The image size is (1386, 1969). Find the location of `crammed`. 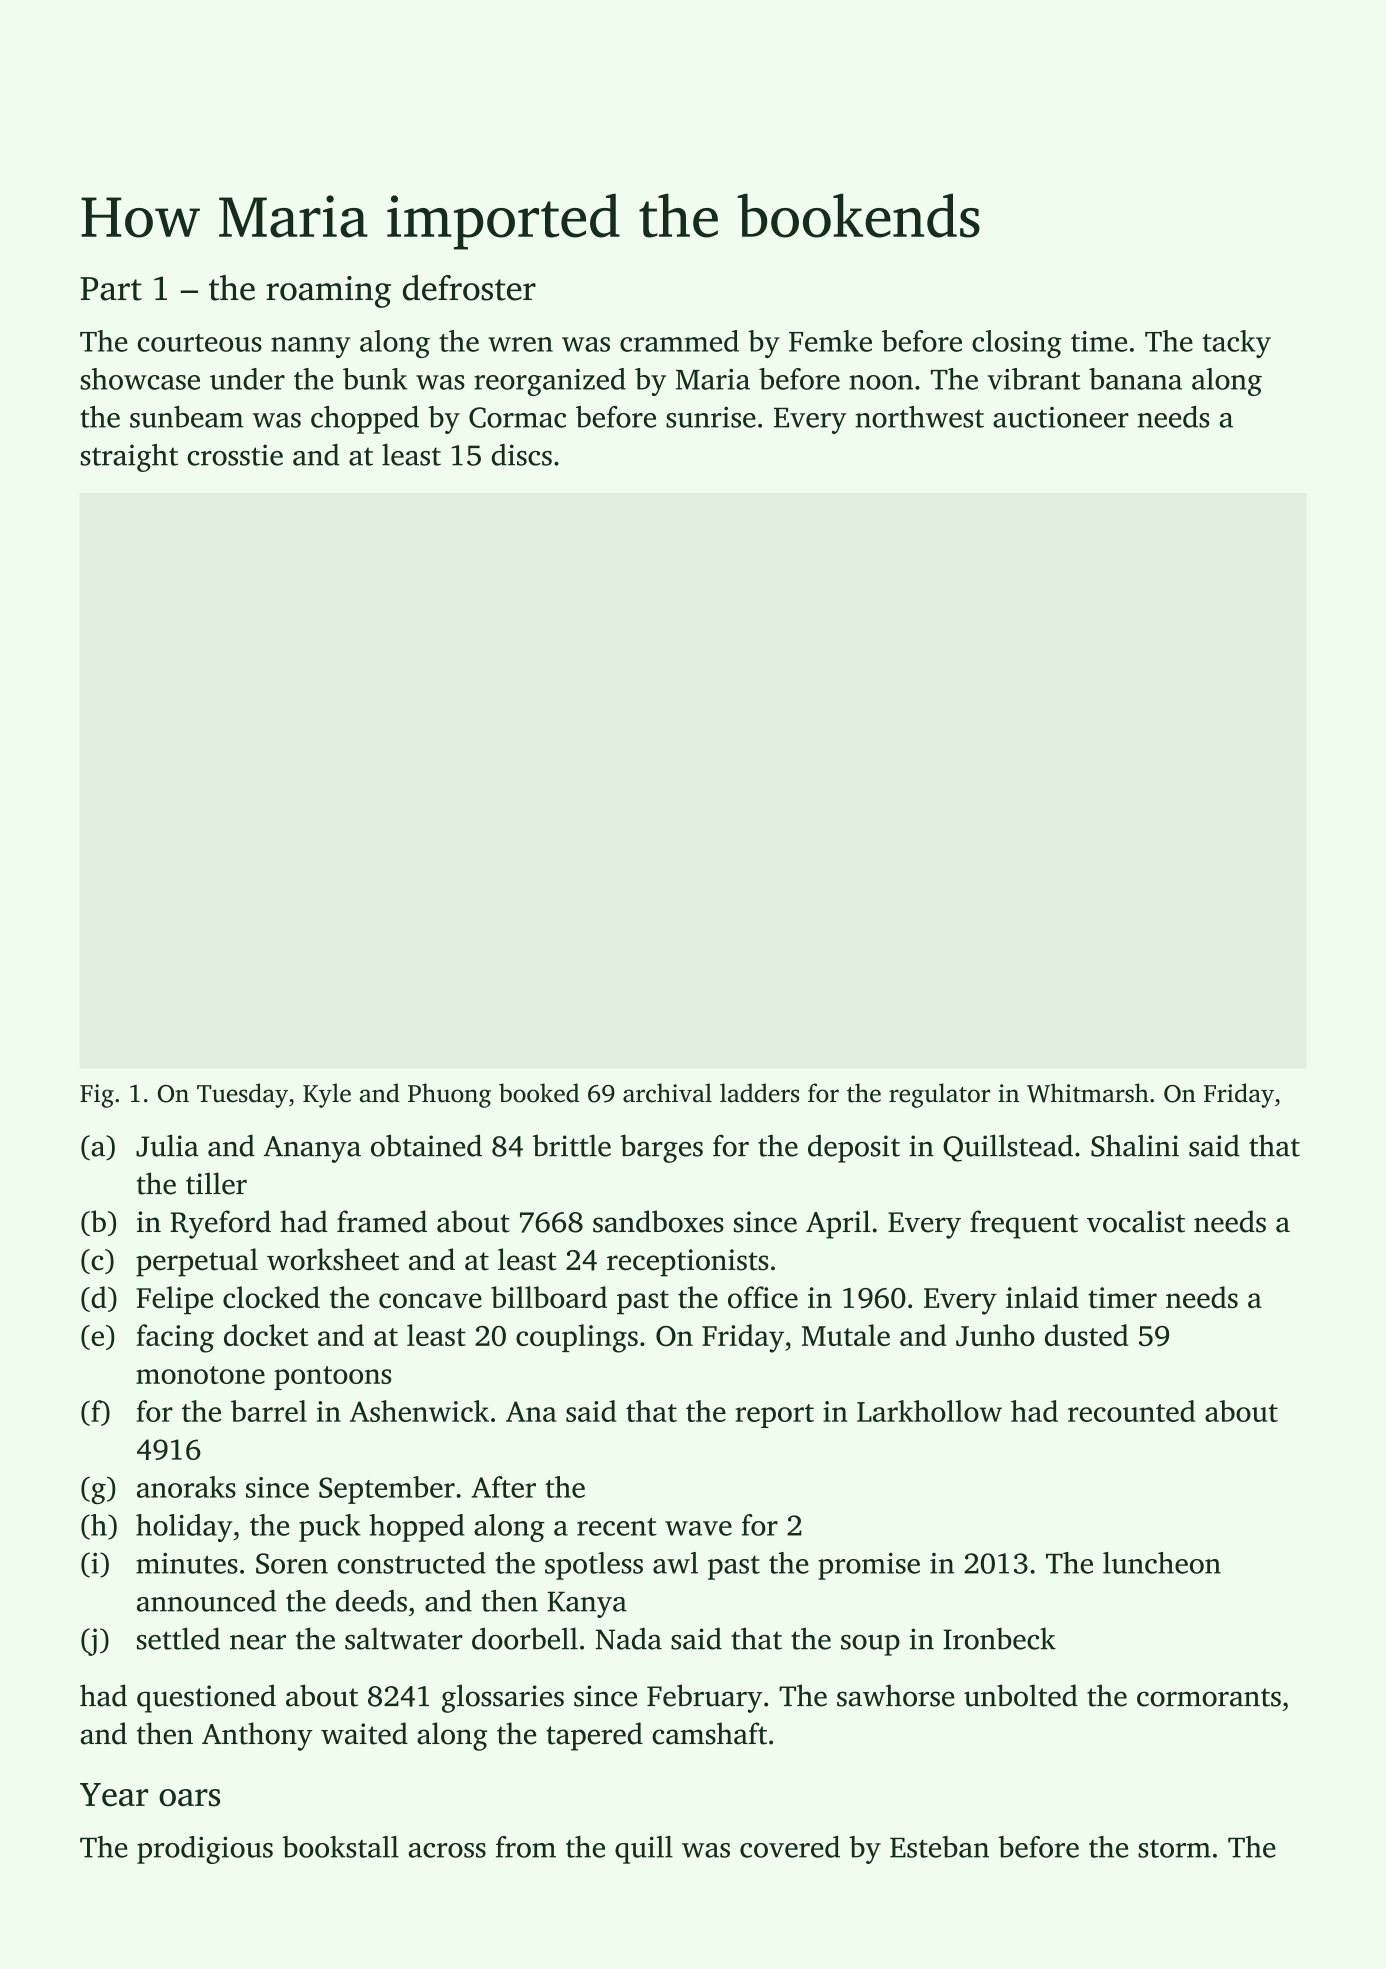

crammed is located at coordinates (679, 341).
